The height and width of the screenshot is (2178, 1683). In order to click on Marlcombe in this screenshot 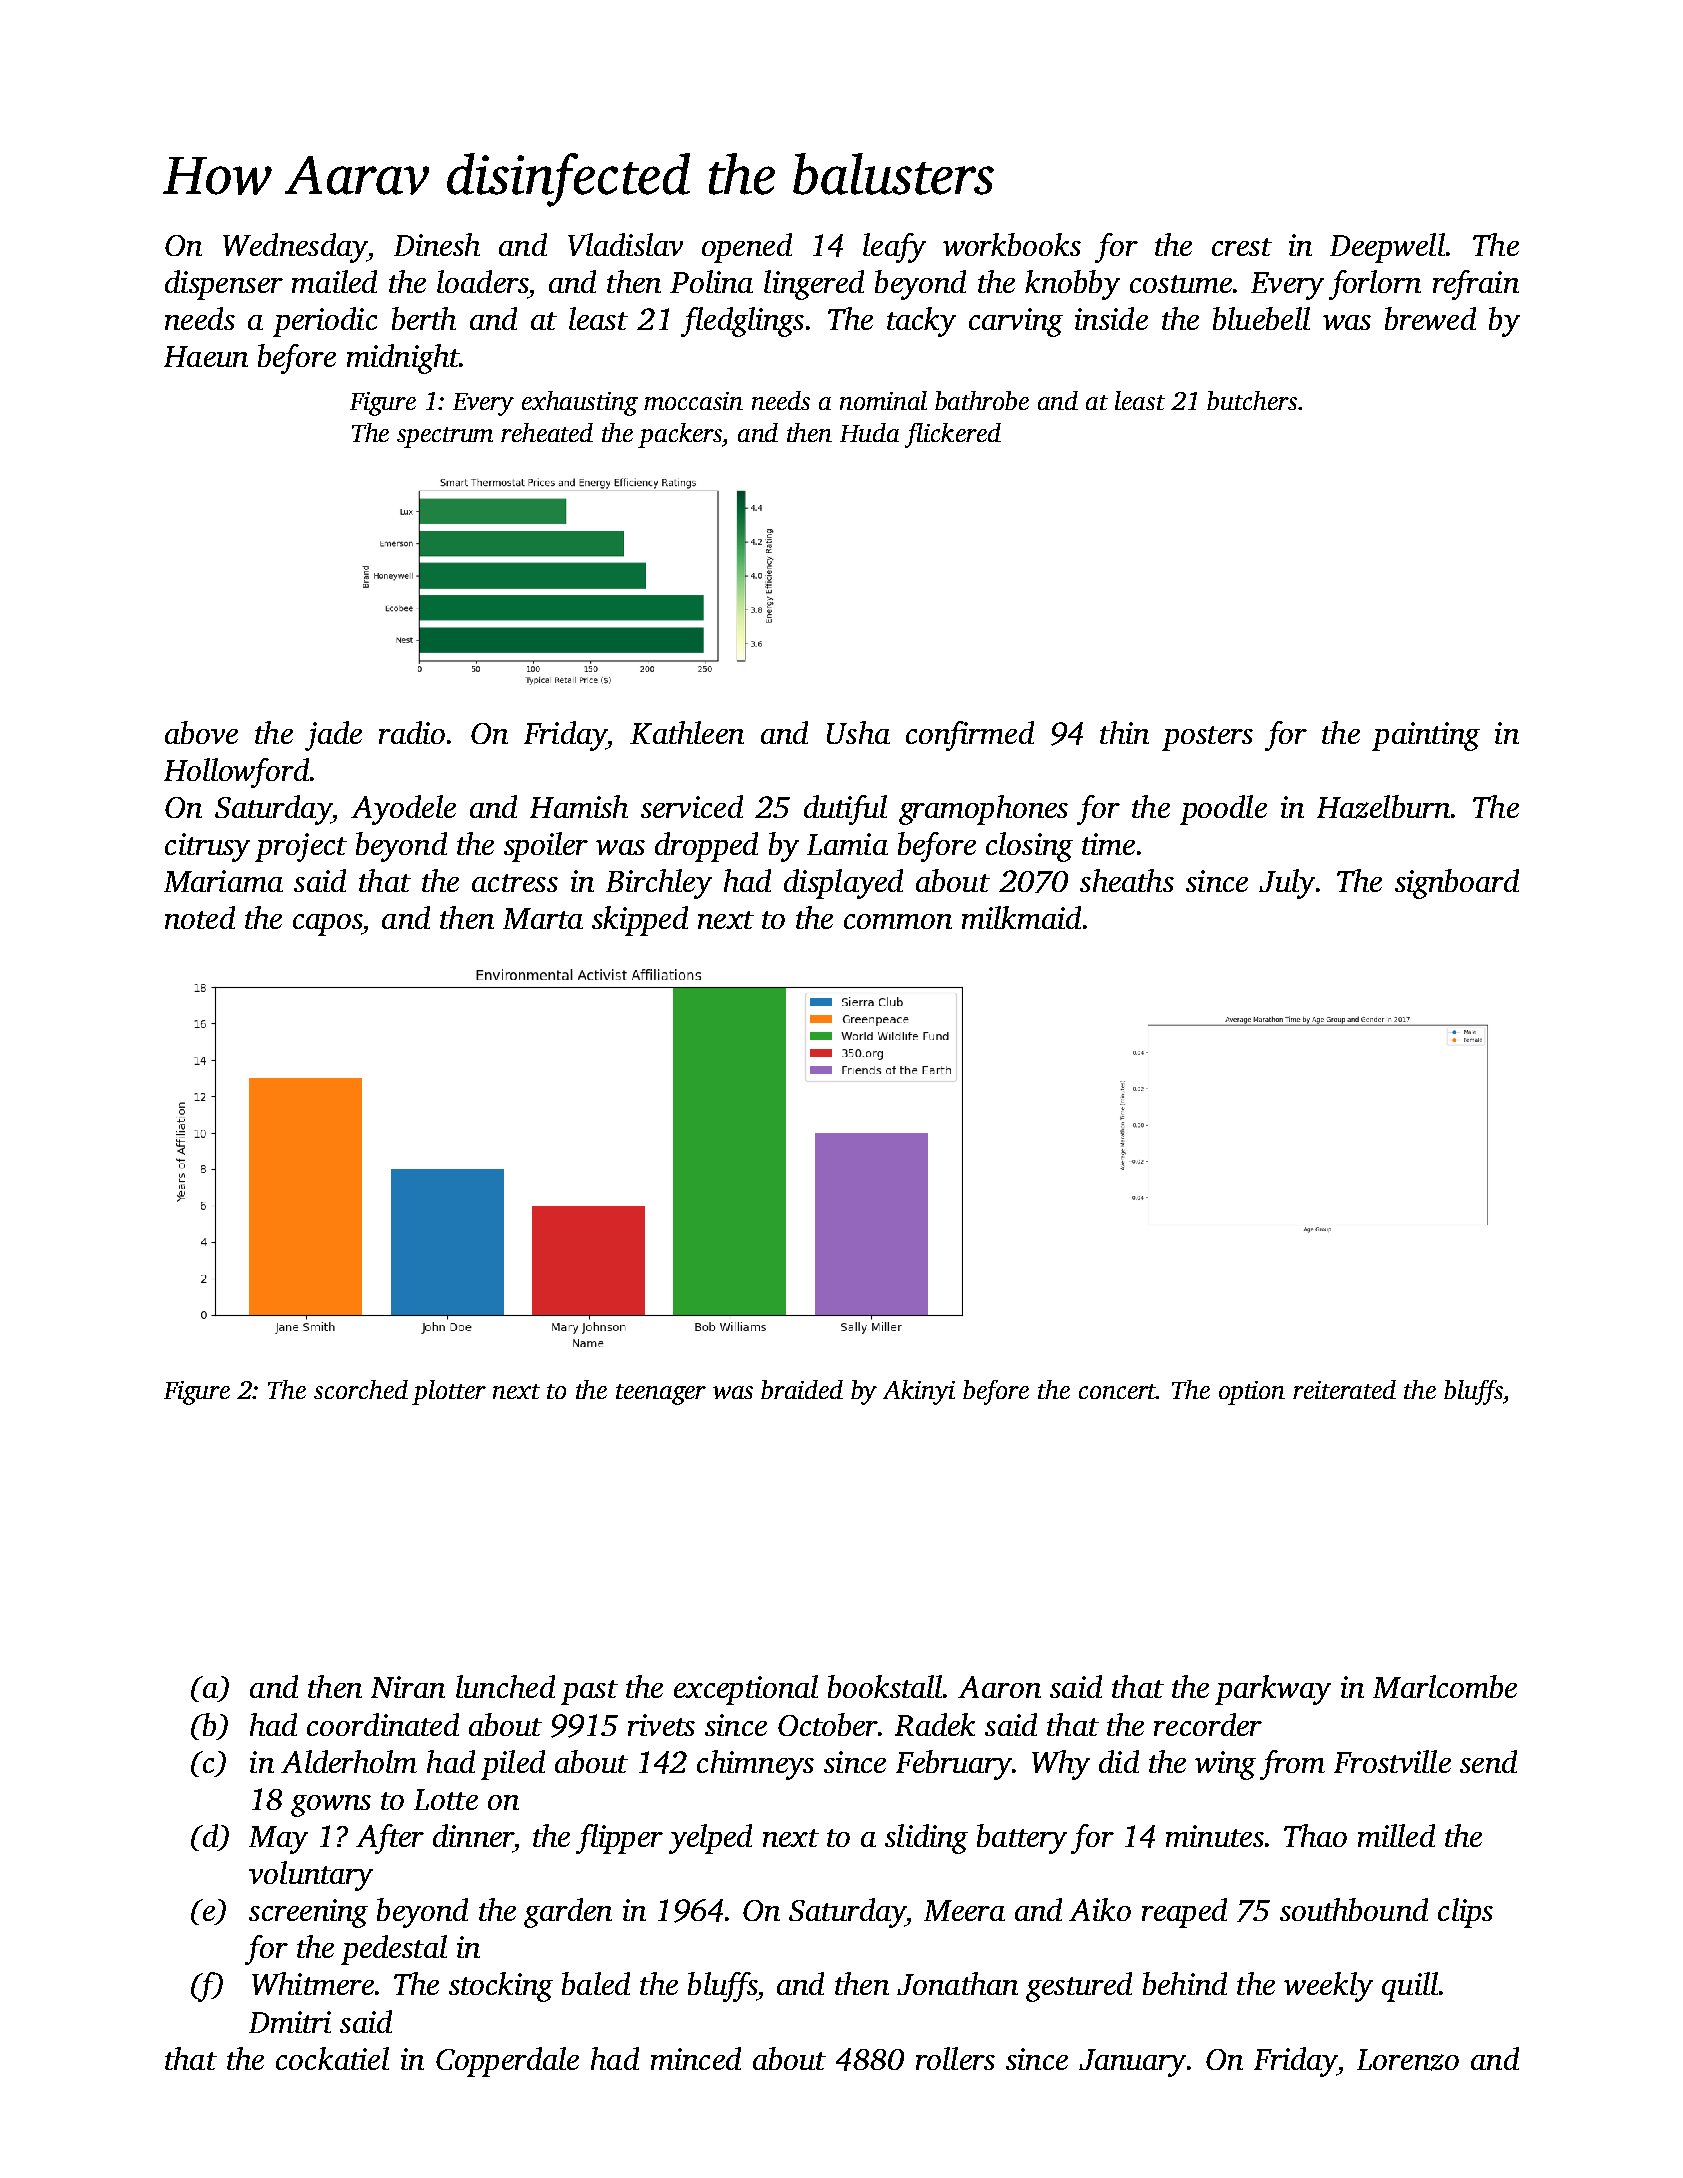, I will do `click(1445, 1686)`.
